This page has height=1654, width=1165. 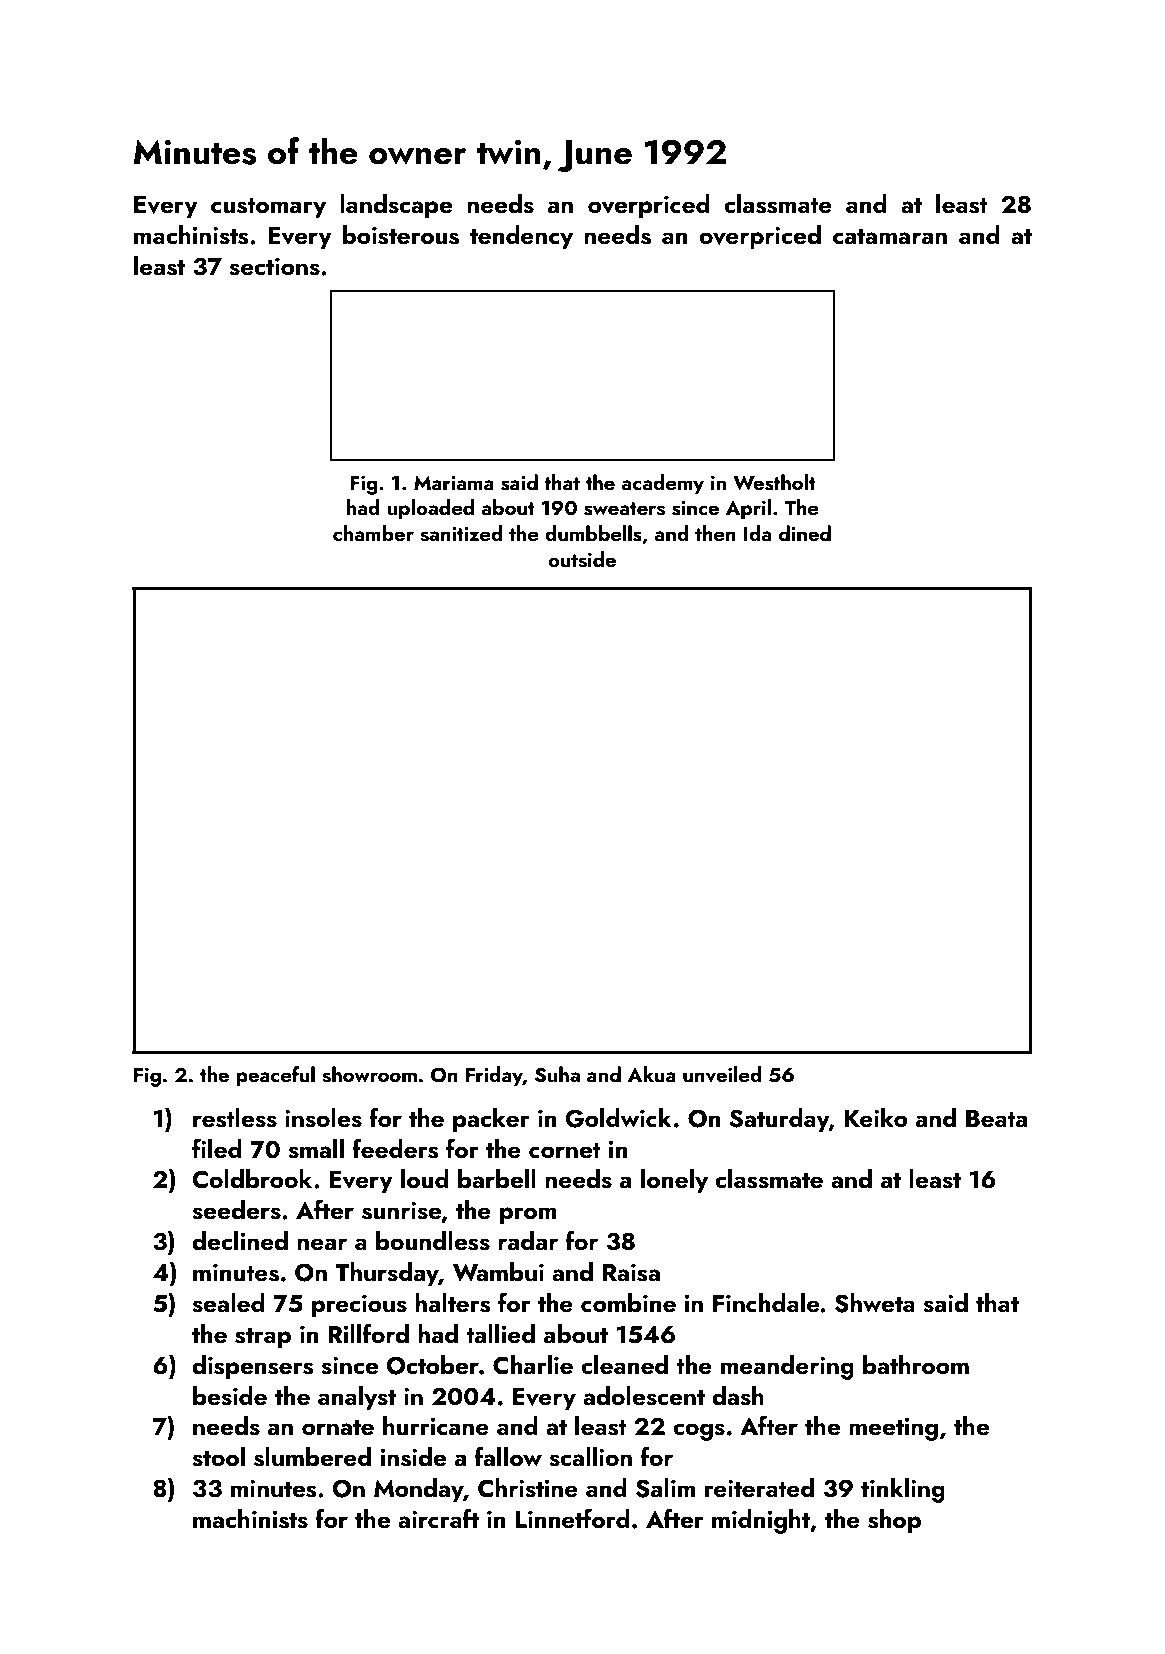 I want to click on slumbered, so click(x=312, y=1457).
